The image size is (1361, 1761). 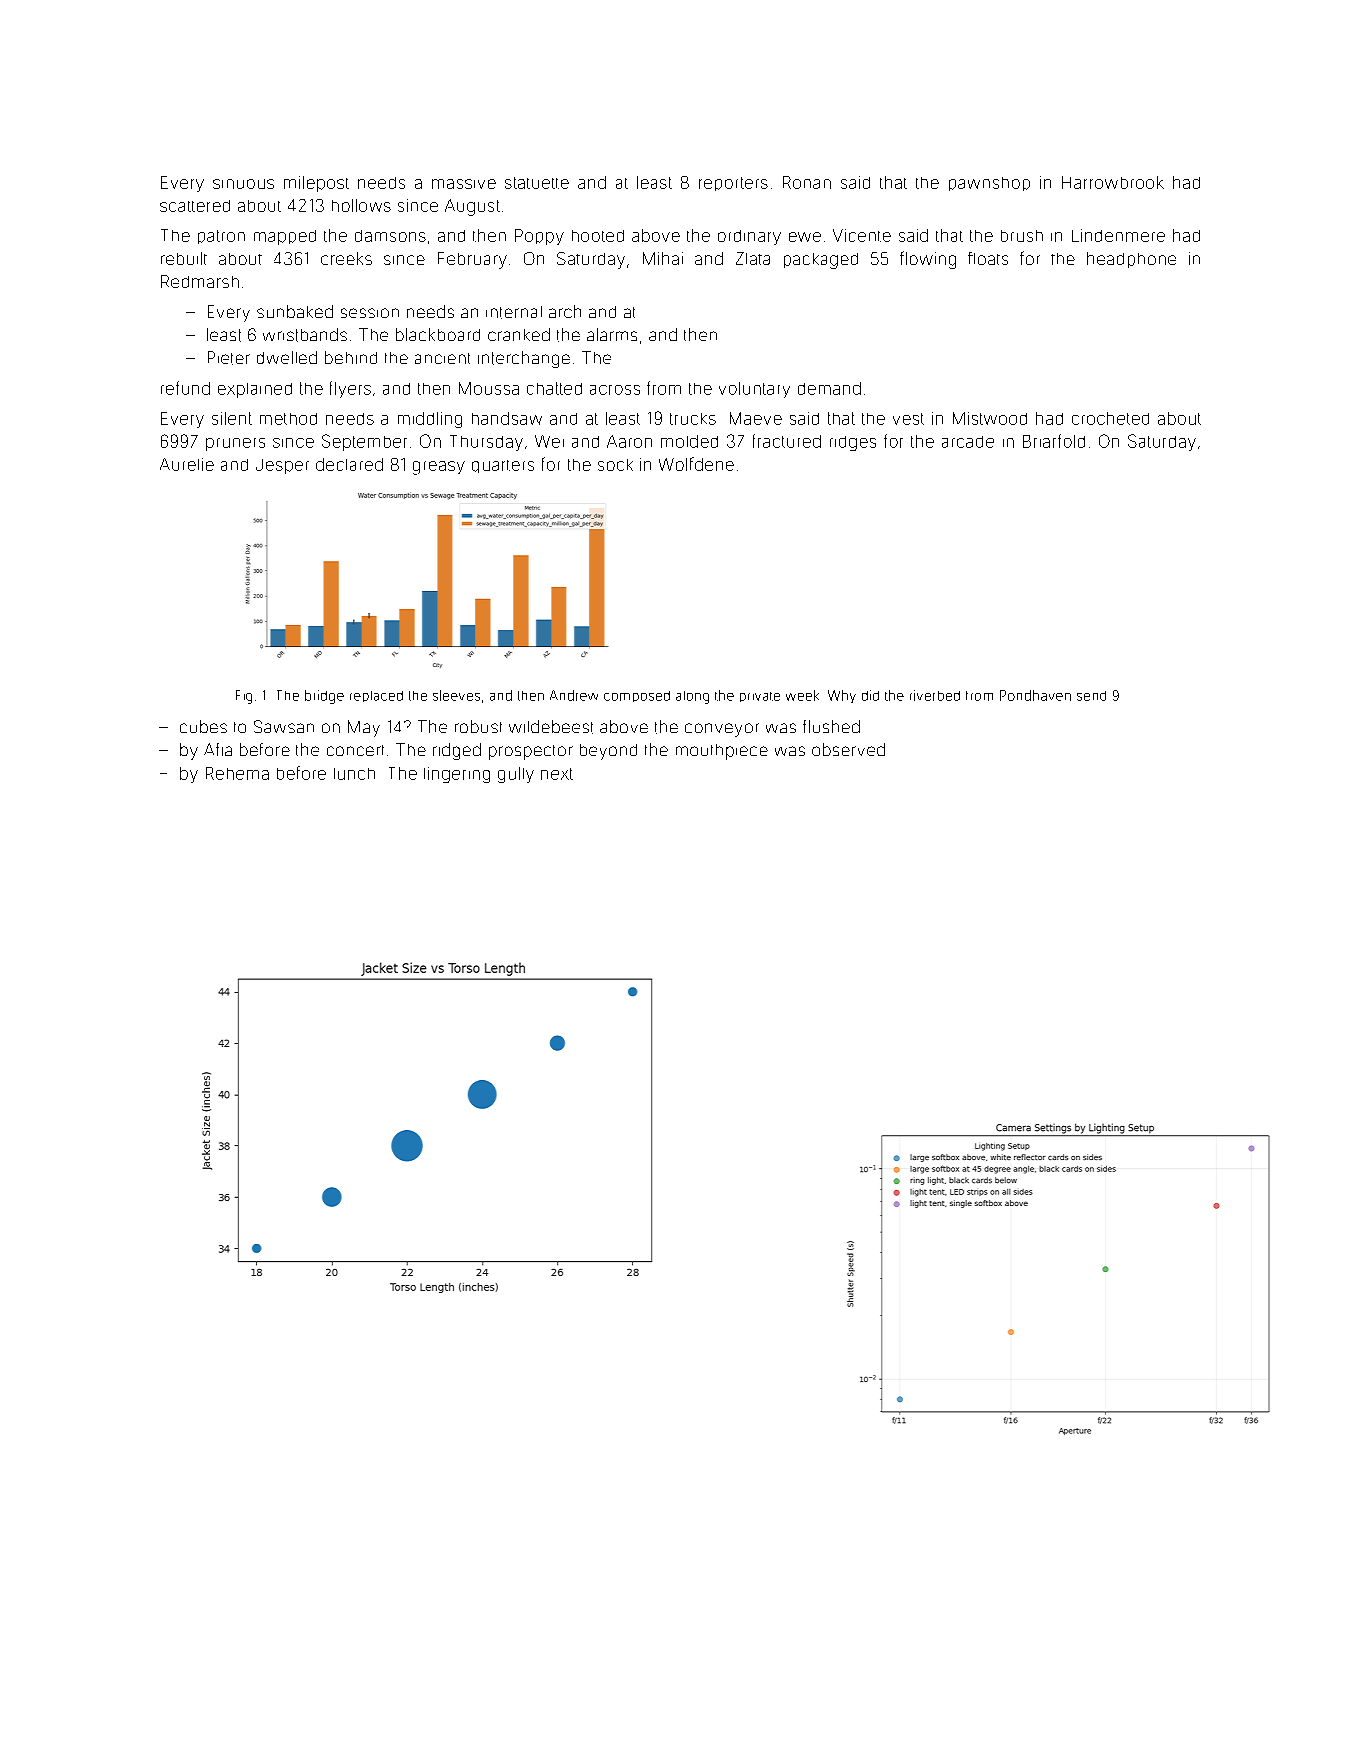 What do you see at coordinates (549, 441) in the document?
I see `Wei` at bounding box center [549, 441].
